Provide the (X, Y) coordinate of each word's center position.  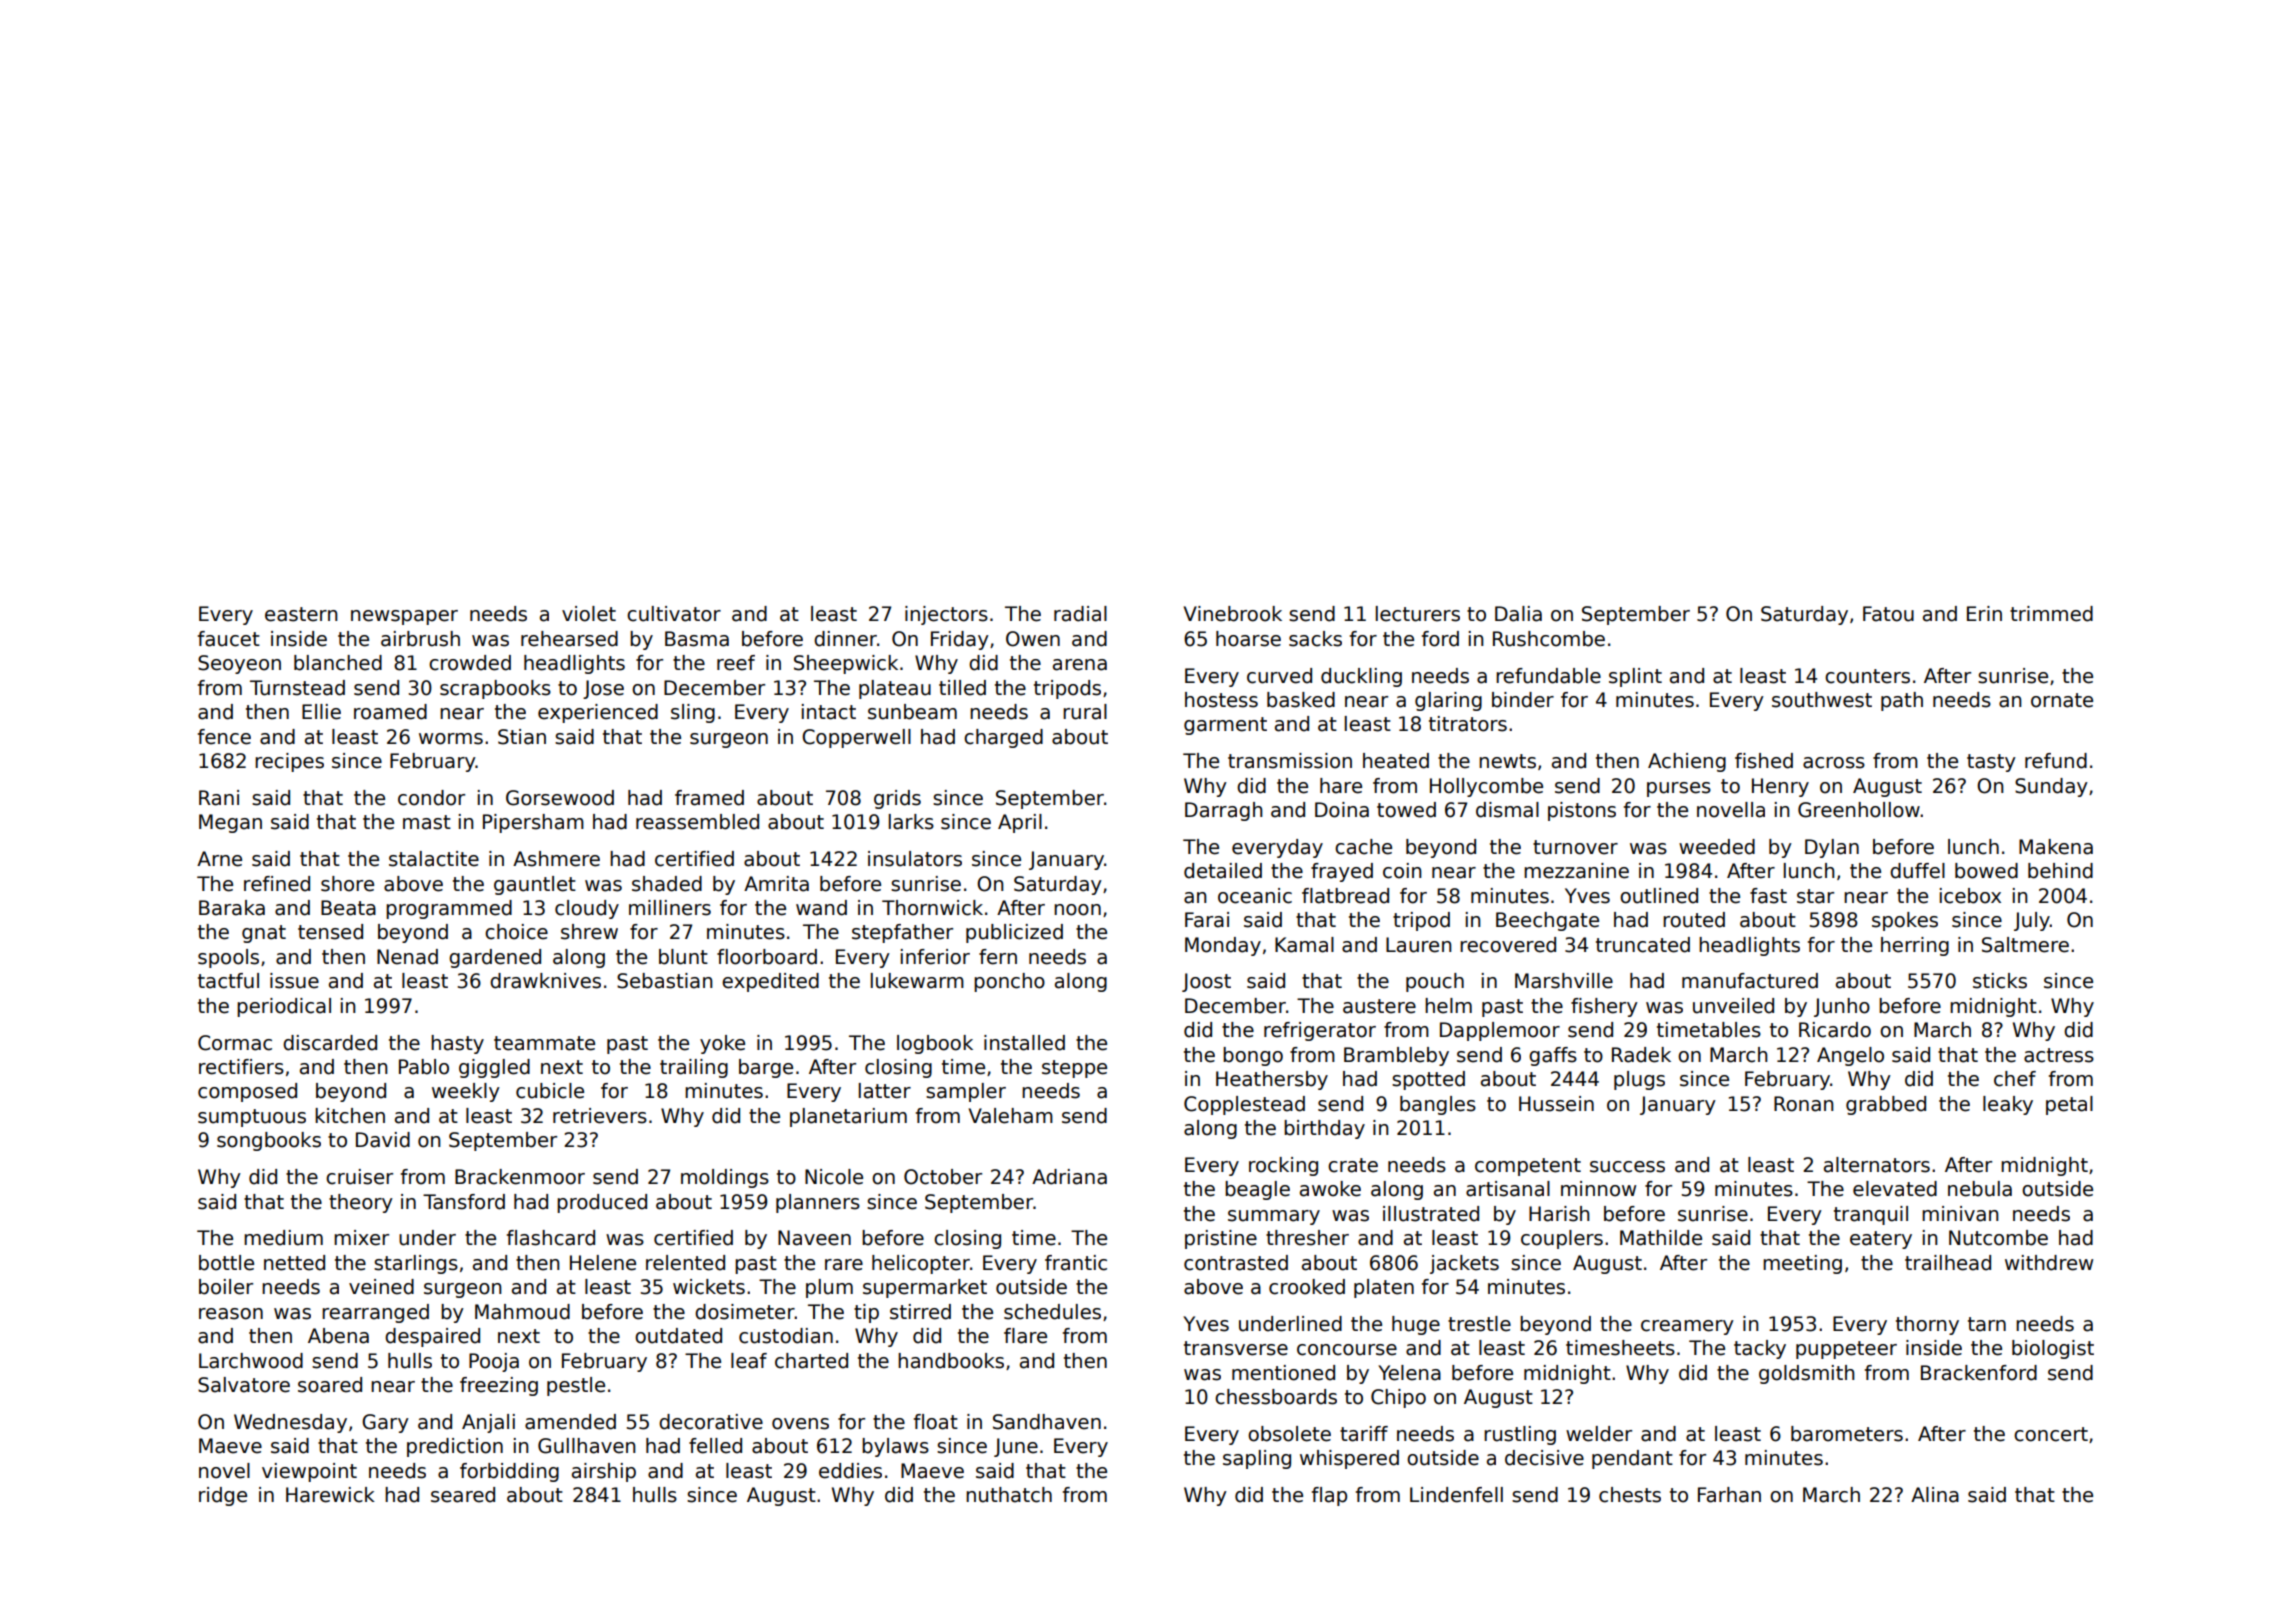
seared (463, 1495)
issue (294, 981)
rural (1085, 712)
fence (224, 737)
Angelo (1850, 1056)
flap (1329, 1496)
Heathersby (1272, 1080)
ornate (2062, 700)
